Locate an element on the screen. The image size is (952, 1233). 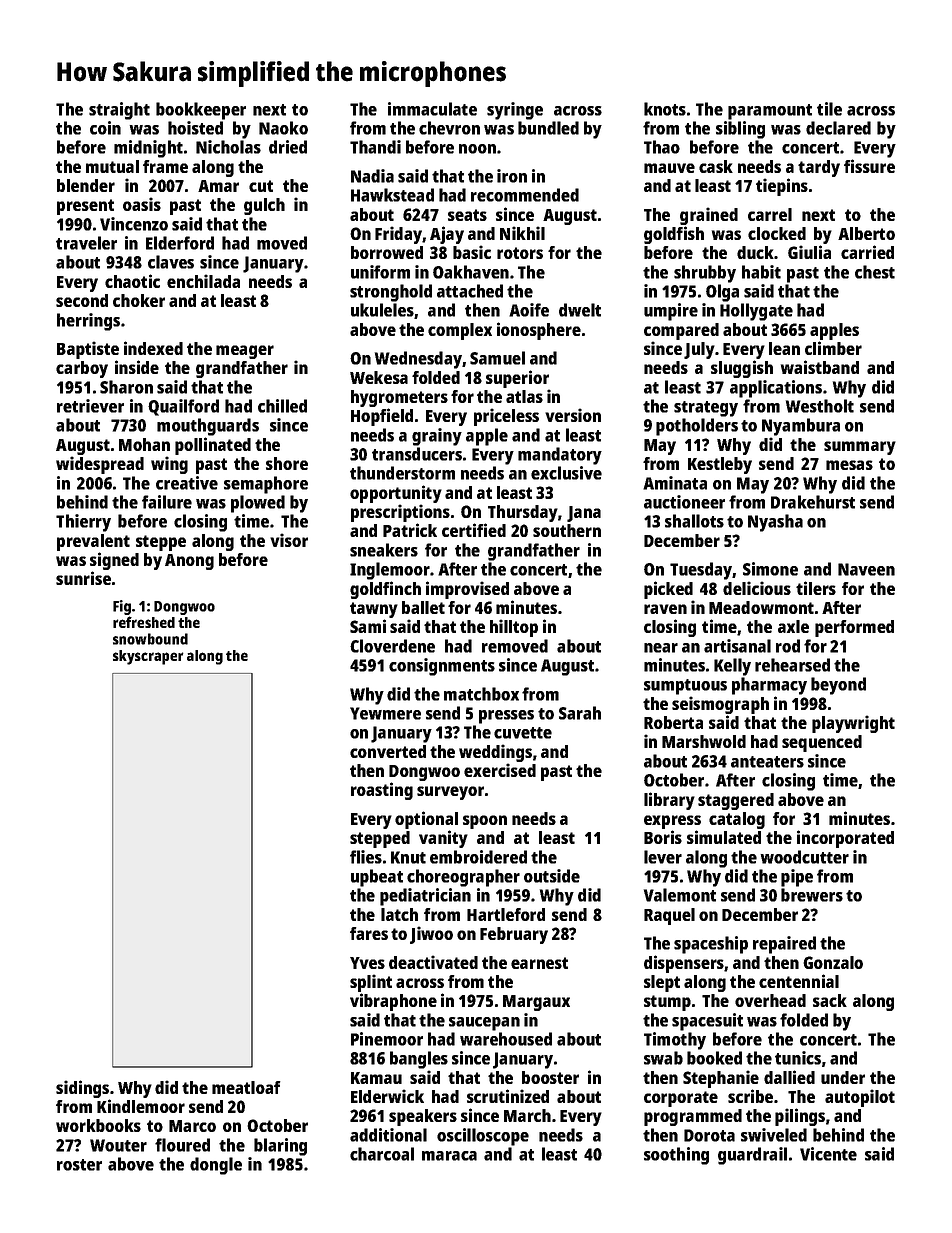
dongle is located at coordinates (216, 1166).
